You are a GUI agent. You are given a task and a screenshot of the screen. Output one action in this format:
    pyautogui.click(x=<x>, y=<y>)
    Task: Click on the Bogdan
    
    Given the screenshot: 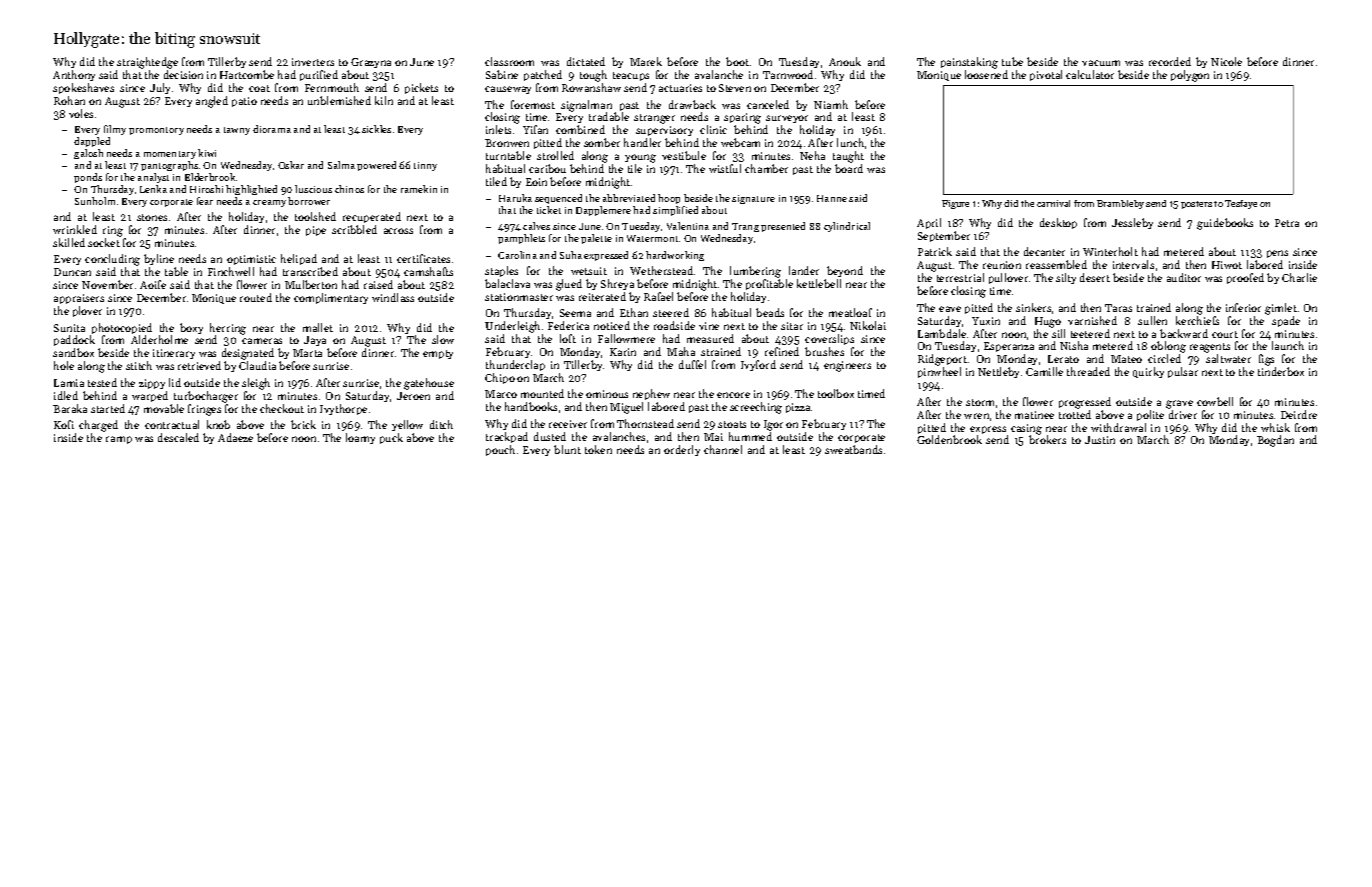 What is the action you would take?
    pyautogui.click(x=1275, y=441)
